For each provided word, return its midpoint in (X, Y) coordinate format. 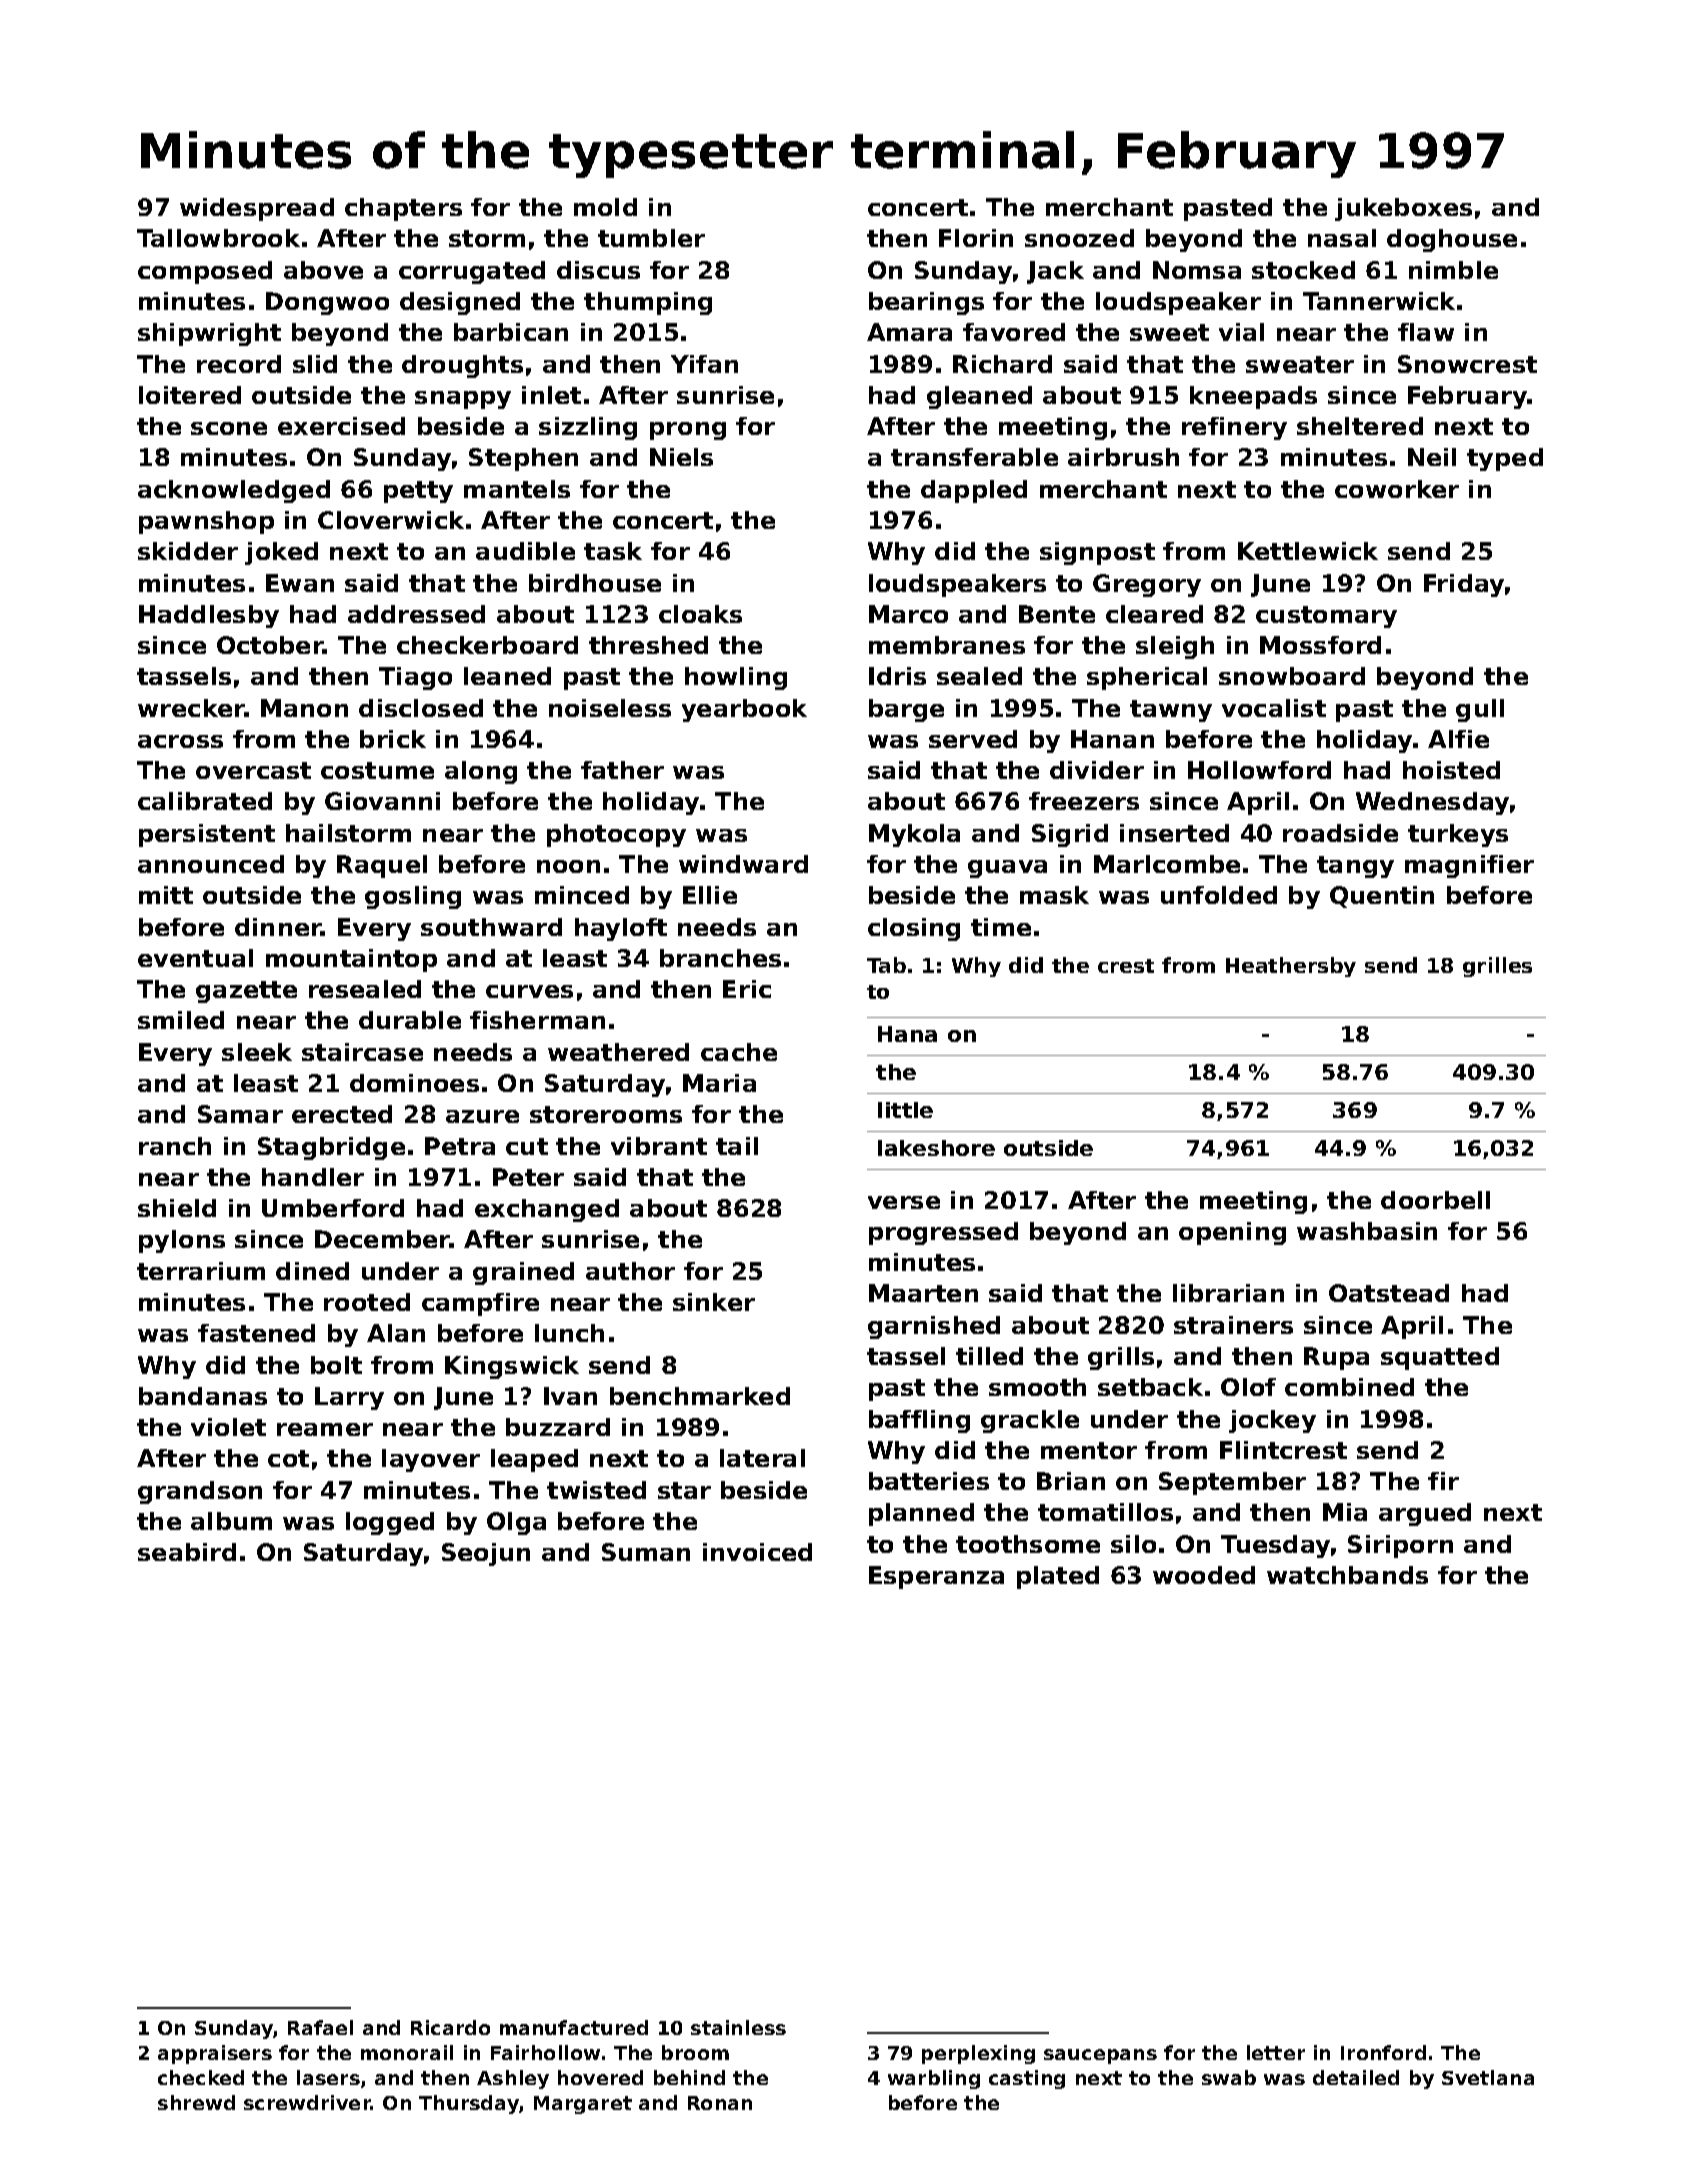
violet (228, 1427)
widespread (257, 209)
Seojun (486, 1554)
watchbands (1347, 1575)
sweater (1300, 364)
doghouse (1452, 240)
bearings (926, 303)
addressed (416, 614)
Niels (681, 457)
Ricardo (450, 2027)
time (1001, 927)
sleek (257, 1052)
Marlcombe (1167, 864)
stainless (738, 2027)
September (1232, 1483)
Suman (646, 1552)
